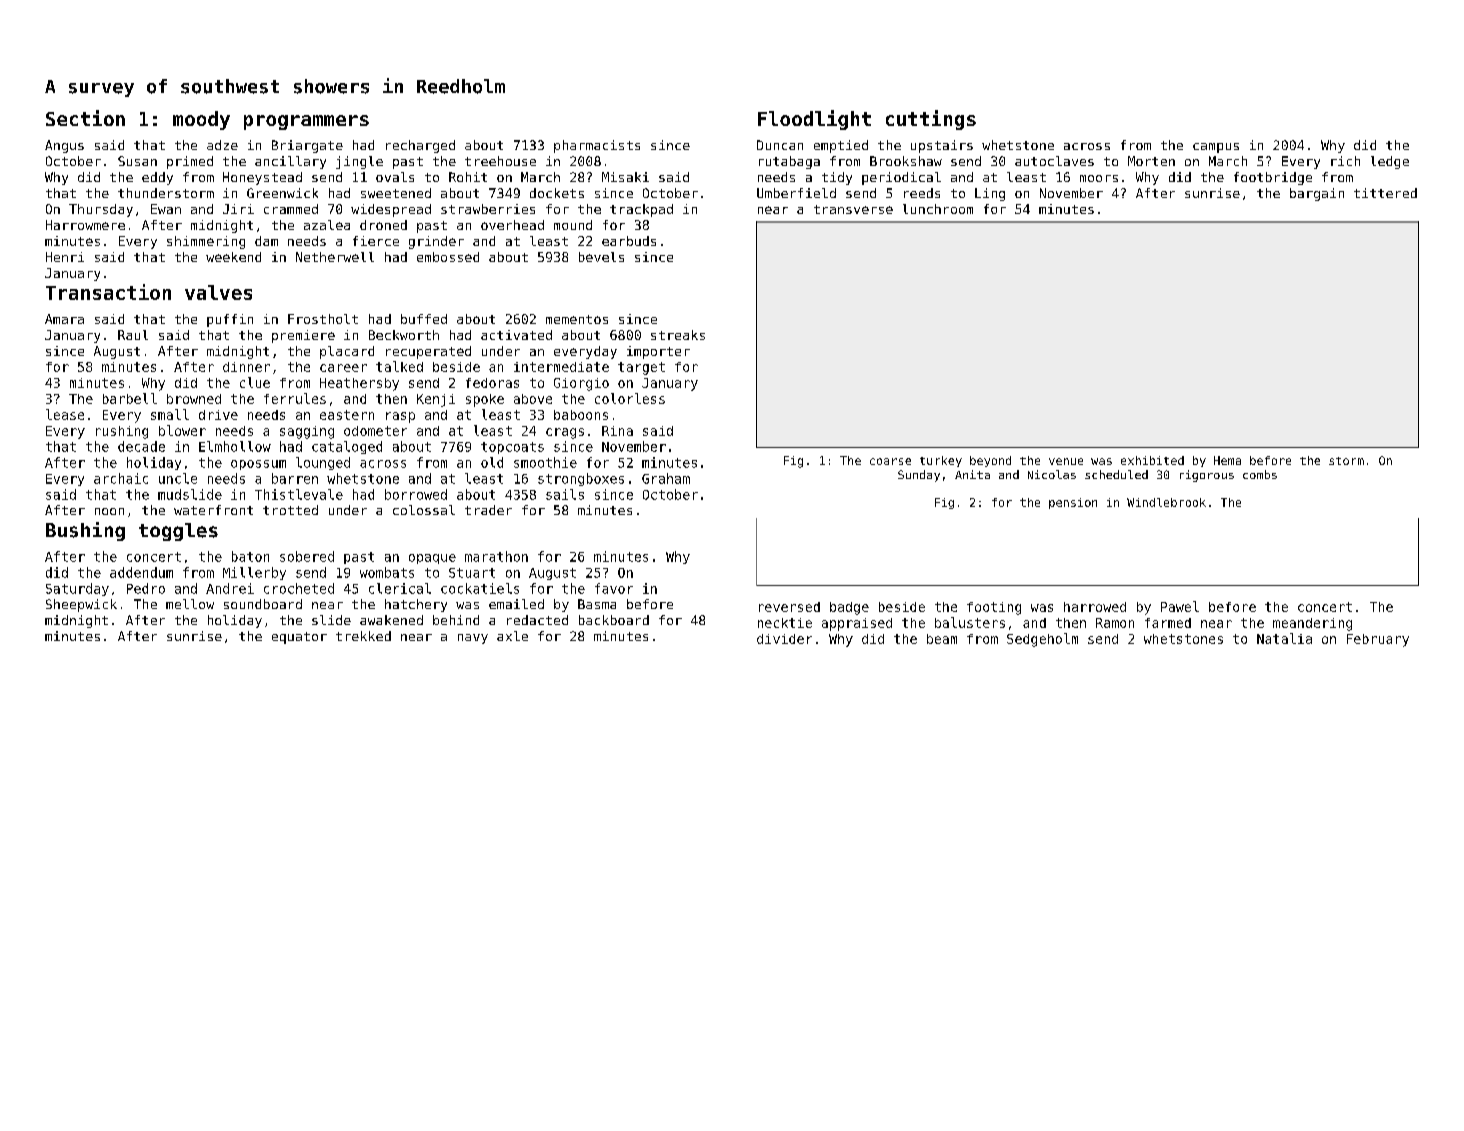  Describe the element at coordinates (254, 573) in the screenshot. I see `Millerby` at that location.
